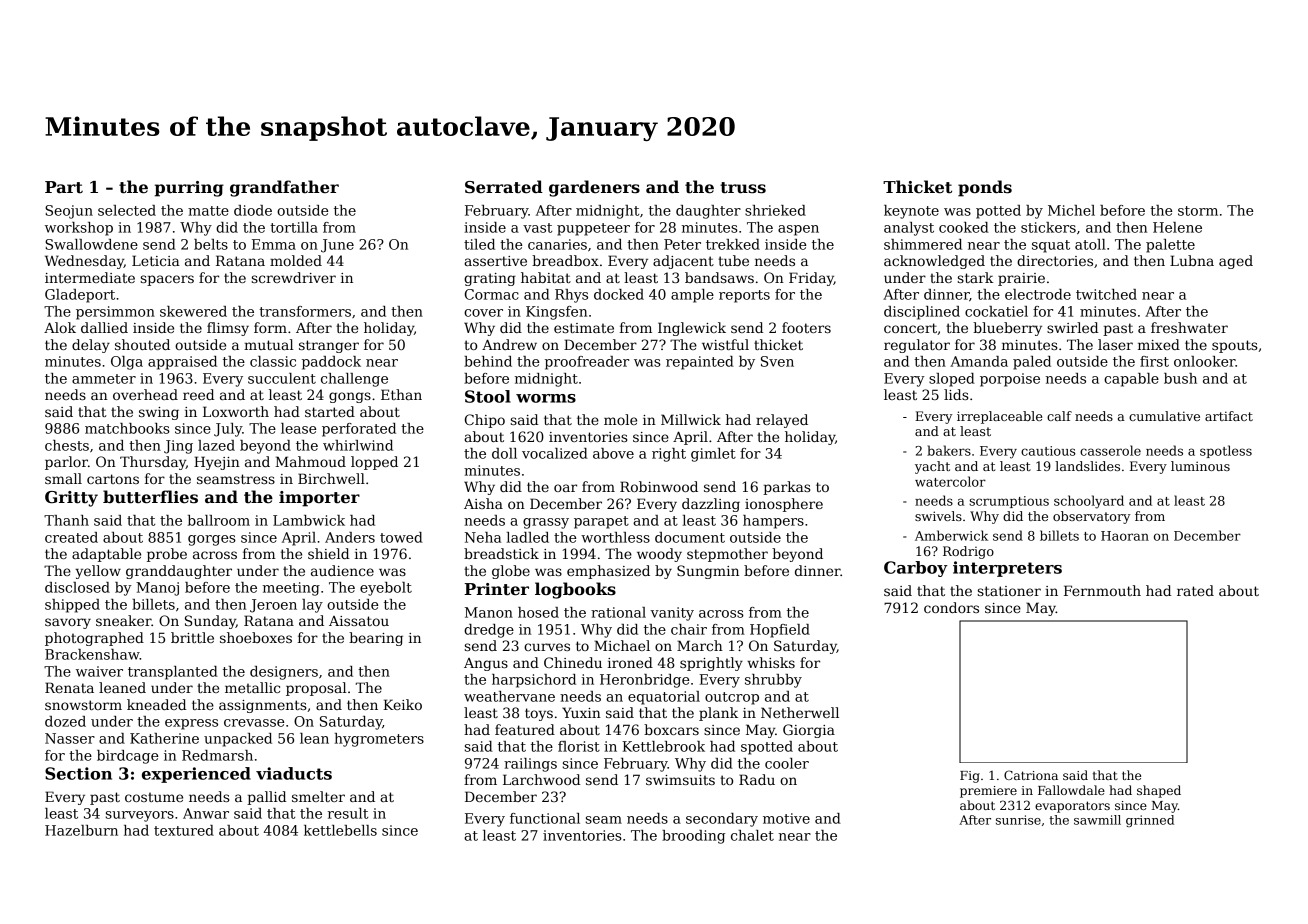 The height and width of the image is (924, 1308). Describe the element at coordinates (91, 244) in the image. I see `Swallowdene` at that location.
